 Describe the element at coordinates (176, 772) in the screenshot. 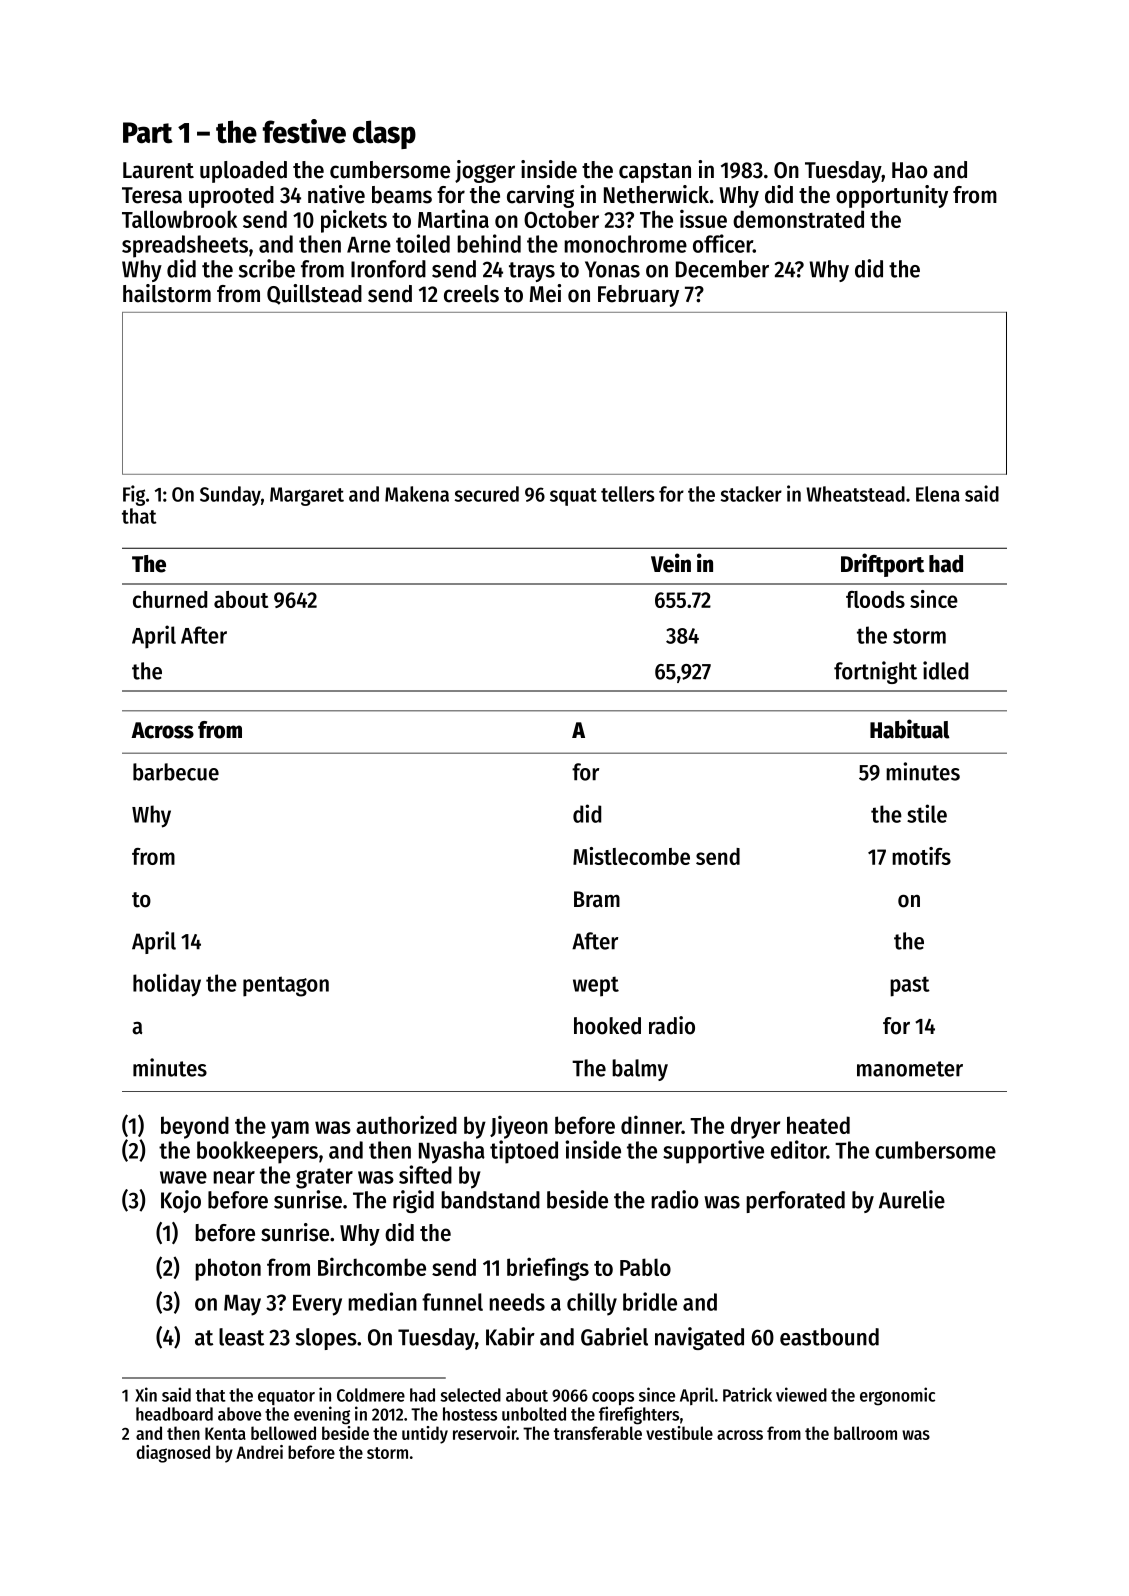

I see `barbecue` at that location.
